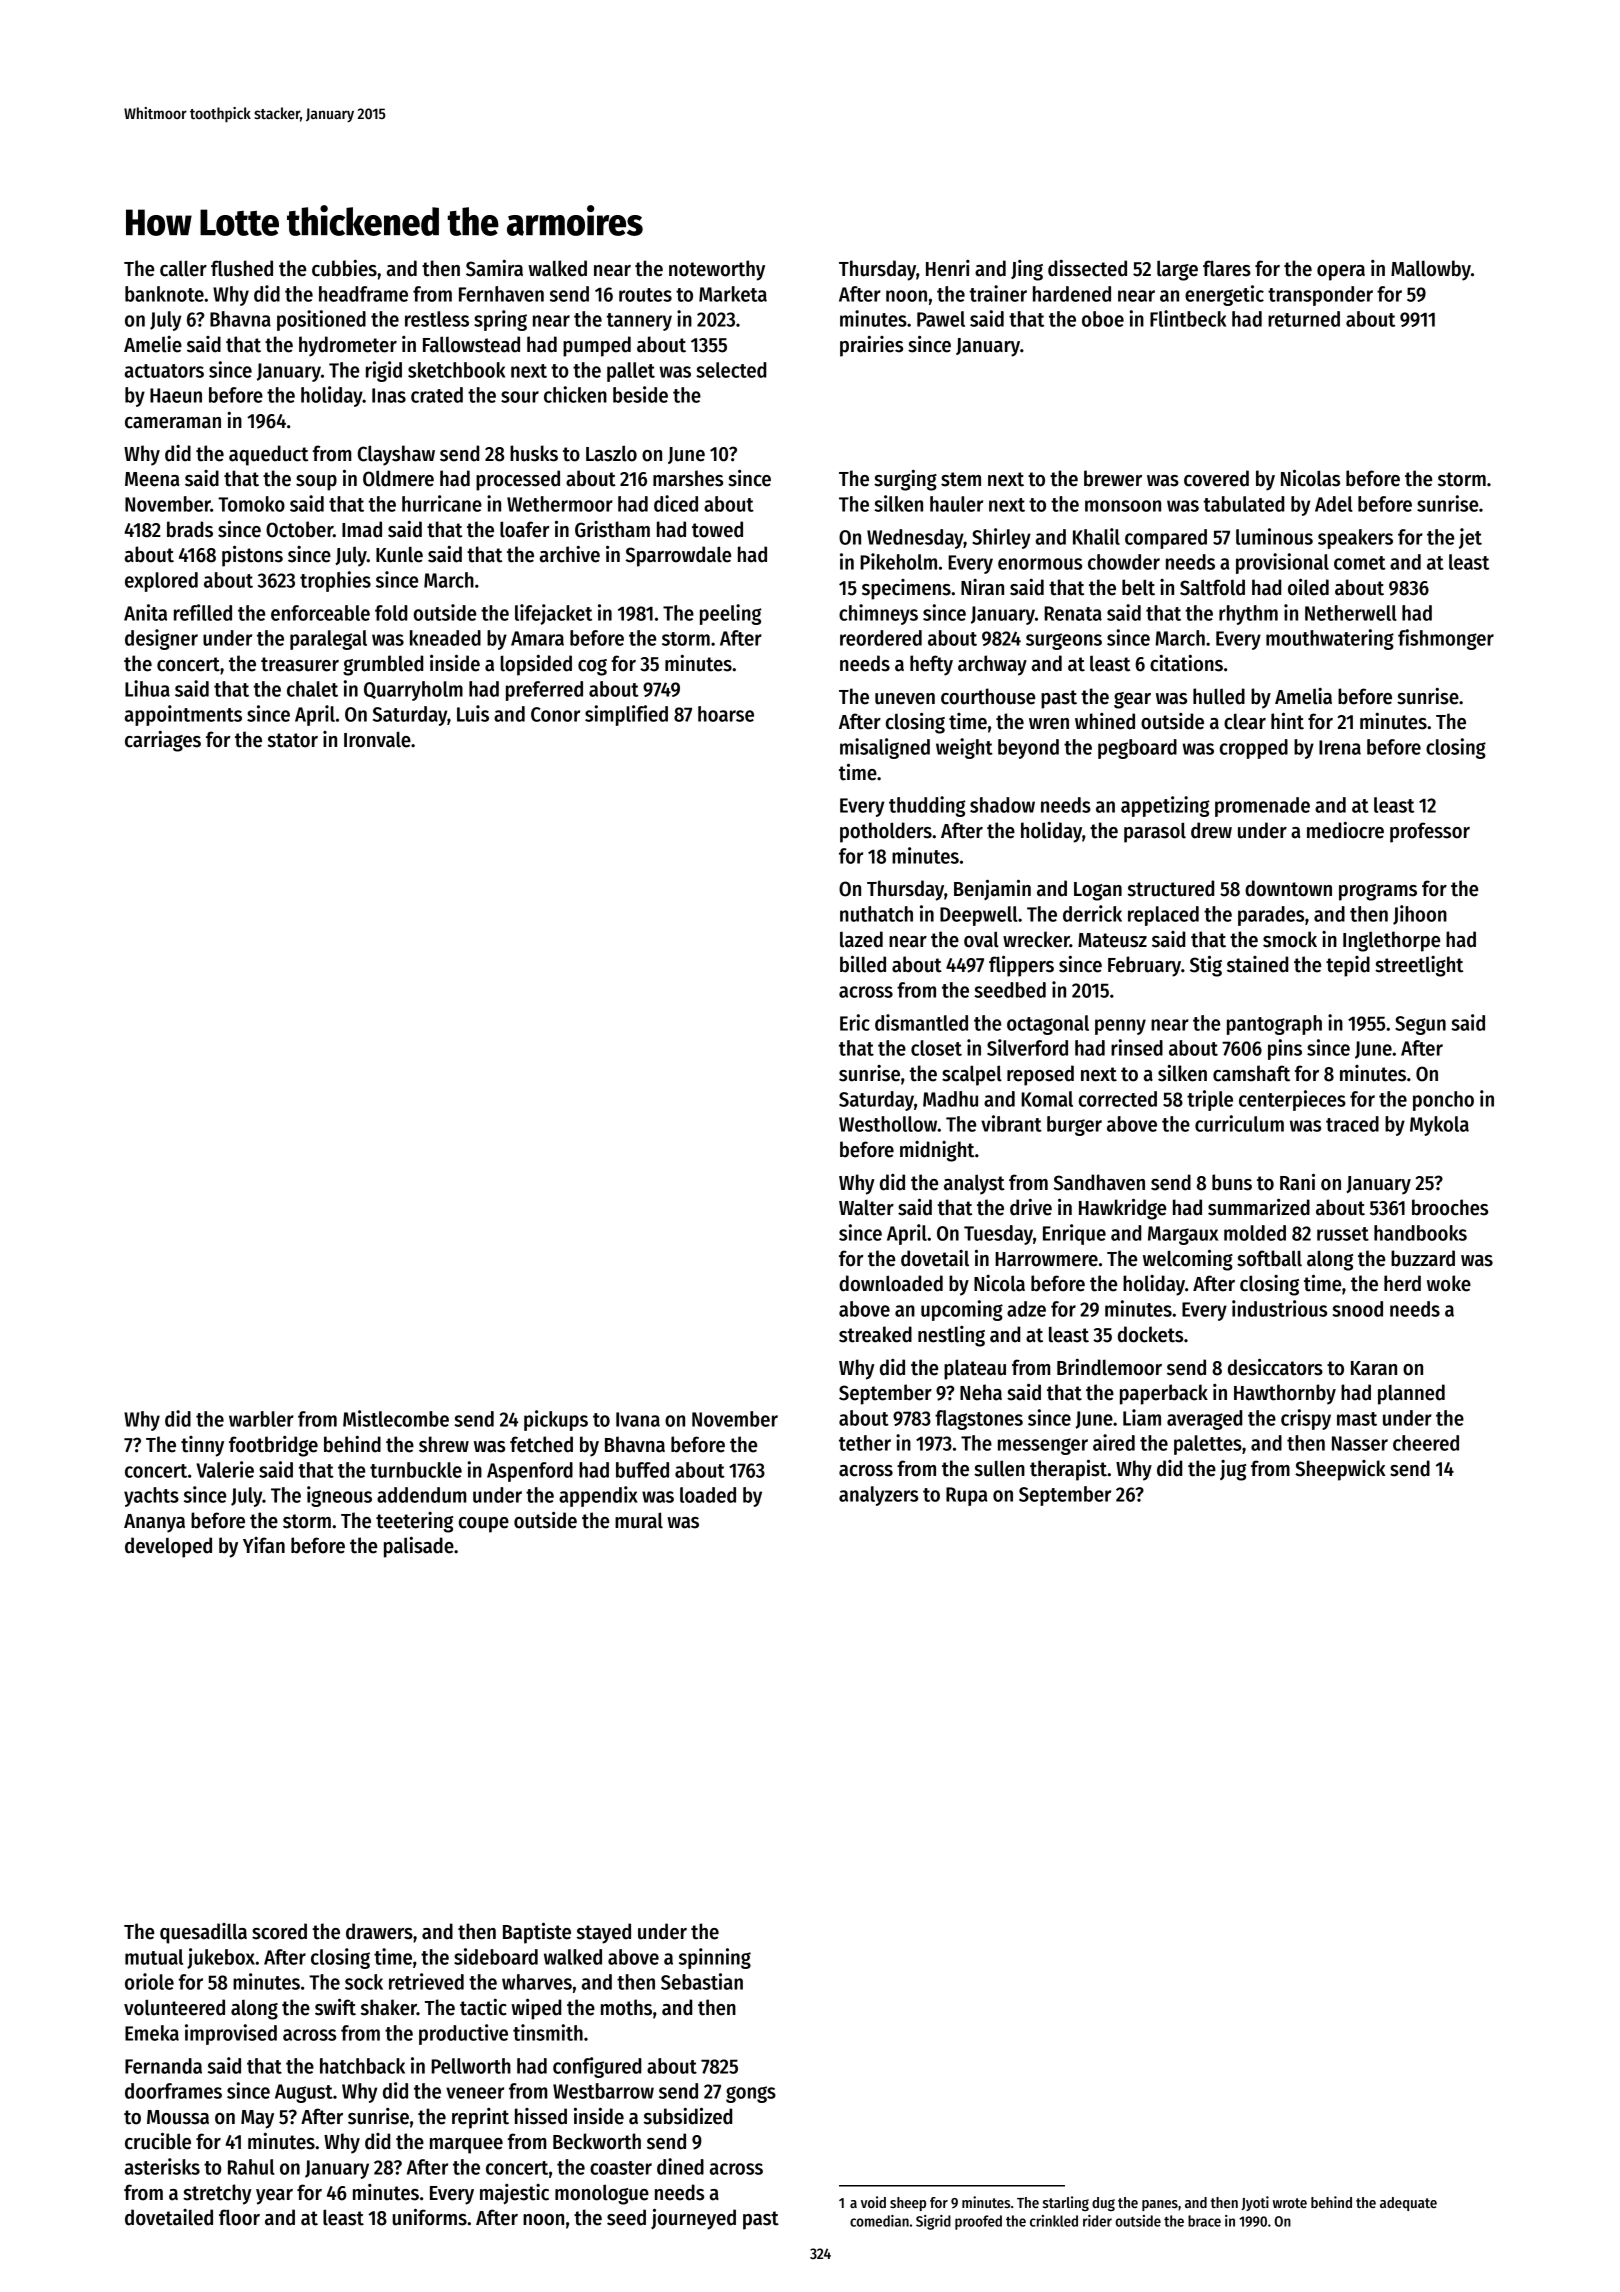 The image size is (1620, 2292). I want to click on Westhollow, so click(888, 1124).
